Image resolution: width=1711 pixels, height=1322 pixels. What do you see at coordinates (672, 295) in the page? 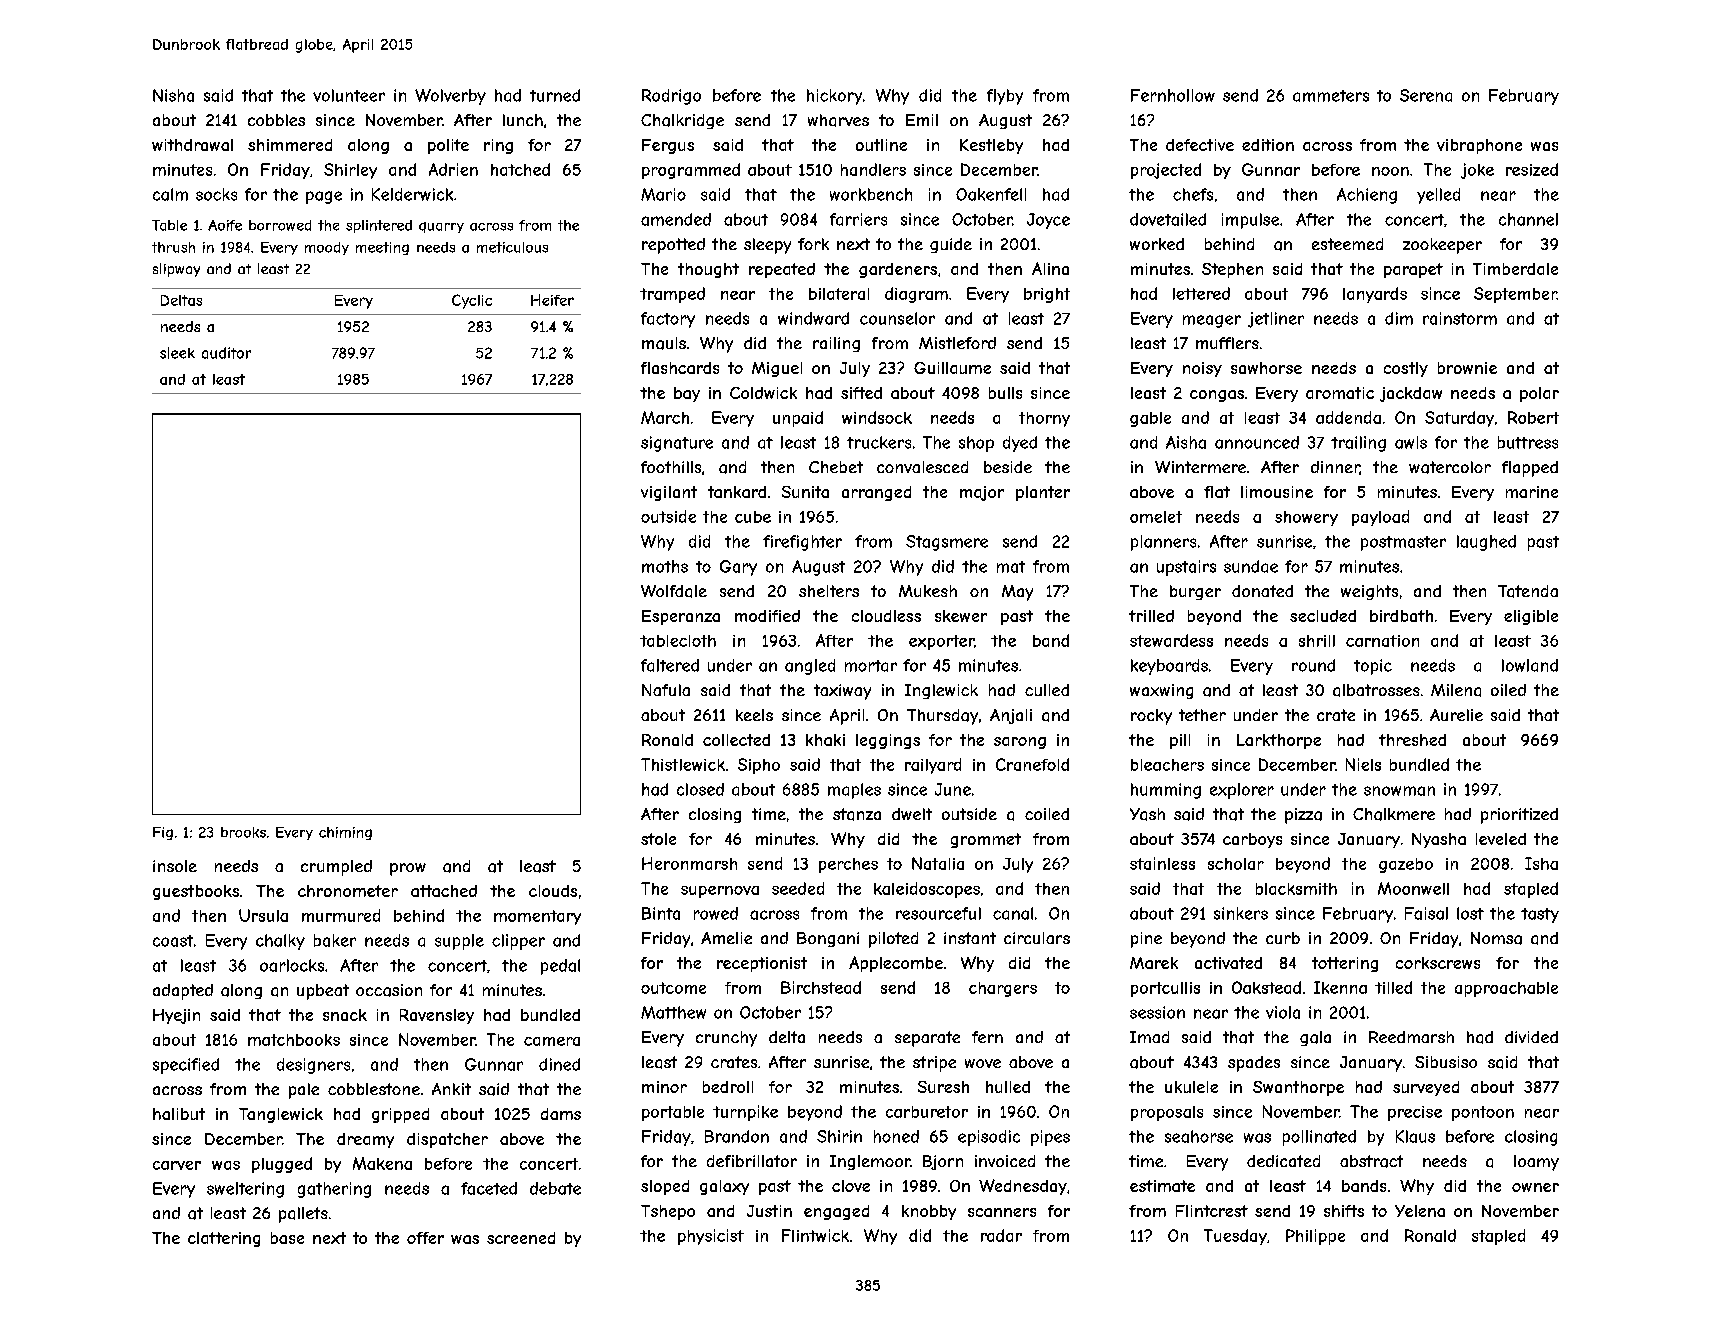
I see `tramped` at bounding box center [672, 295].
